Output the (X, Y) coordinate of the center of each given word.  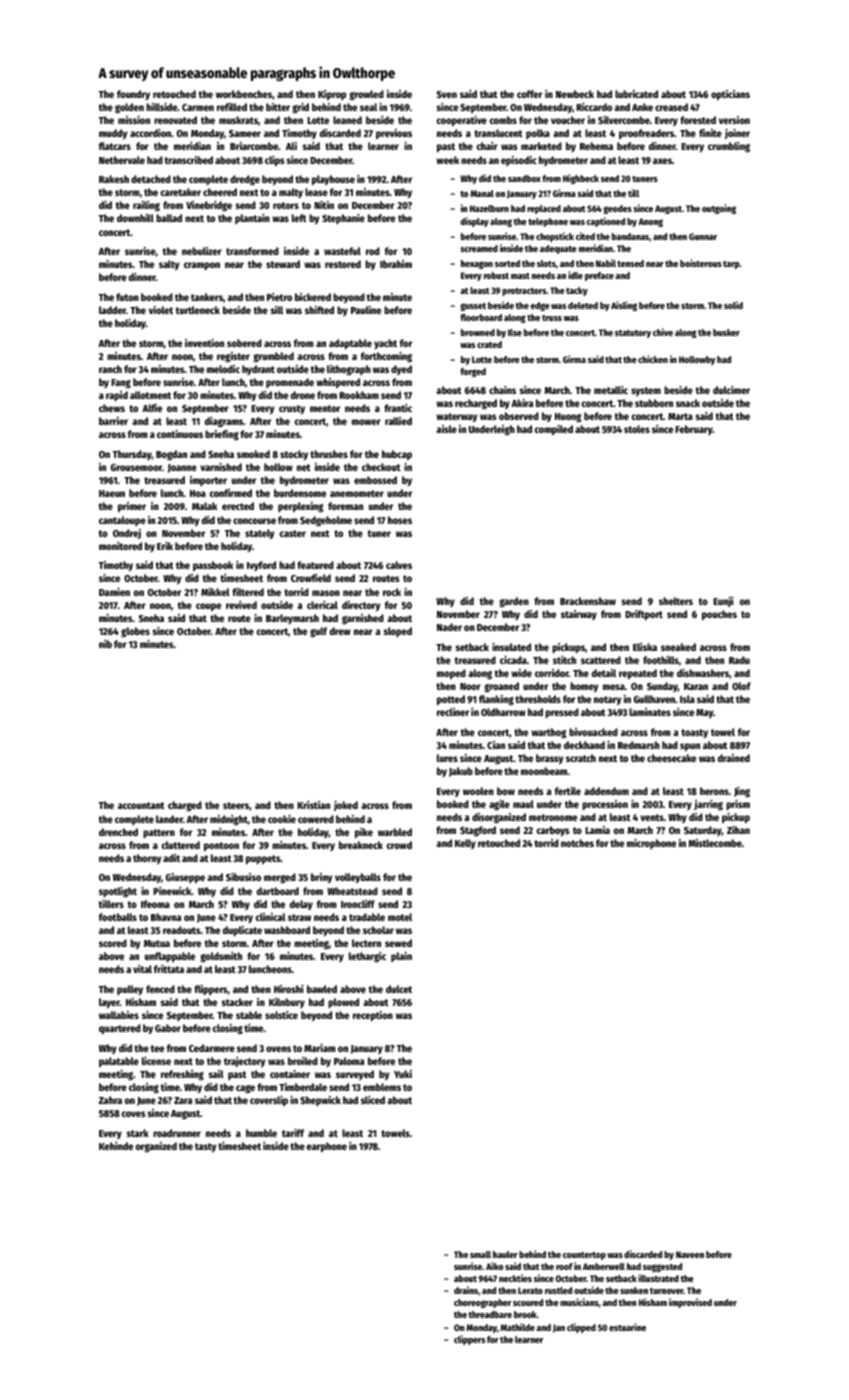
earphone (327, 1147)
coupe (208, 607)
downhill (135, 218)
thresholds (538, 699)
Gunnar (703, 236)
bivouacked (593, 732)
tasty (205, 1147)
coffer (529, 94)
